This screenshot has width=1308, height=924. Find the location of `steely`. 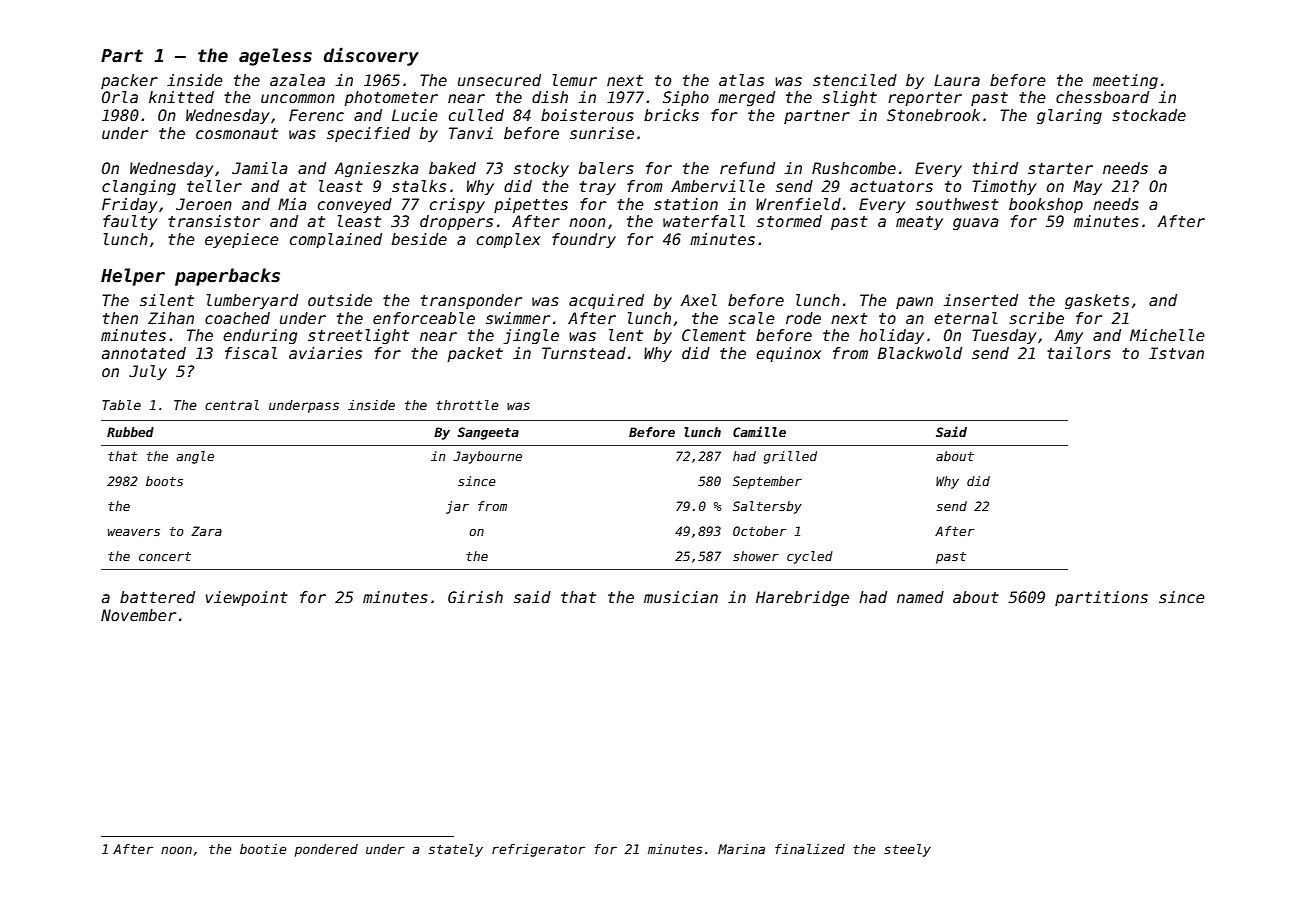

steely is located at coordinates (907, 850).
